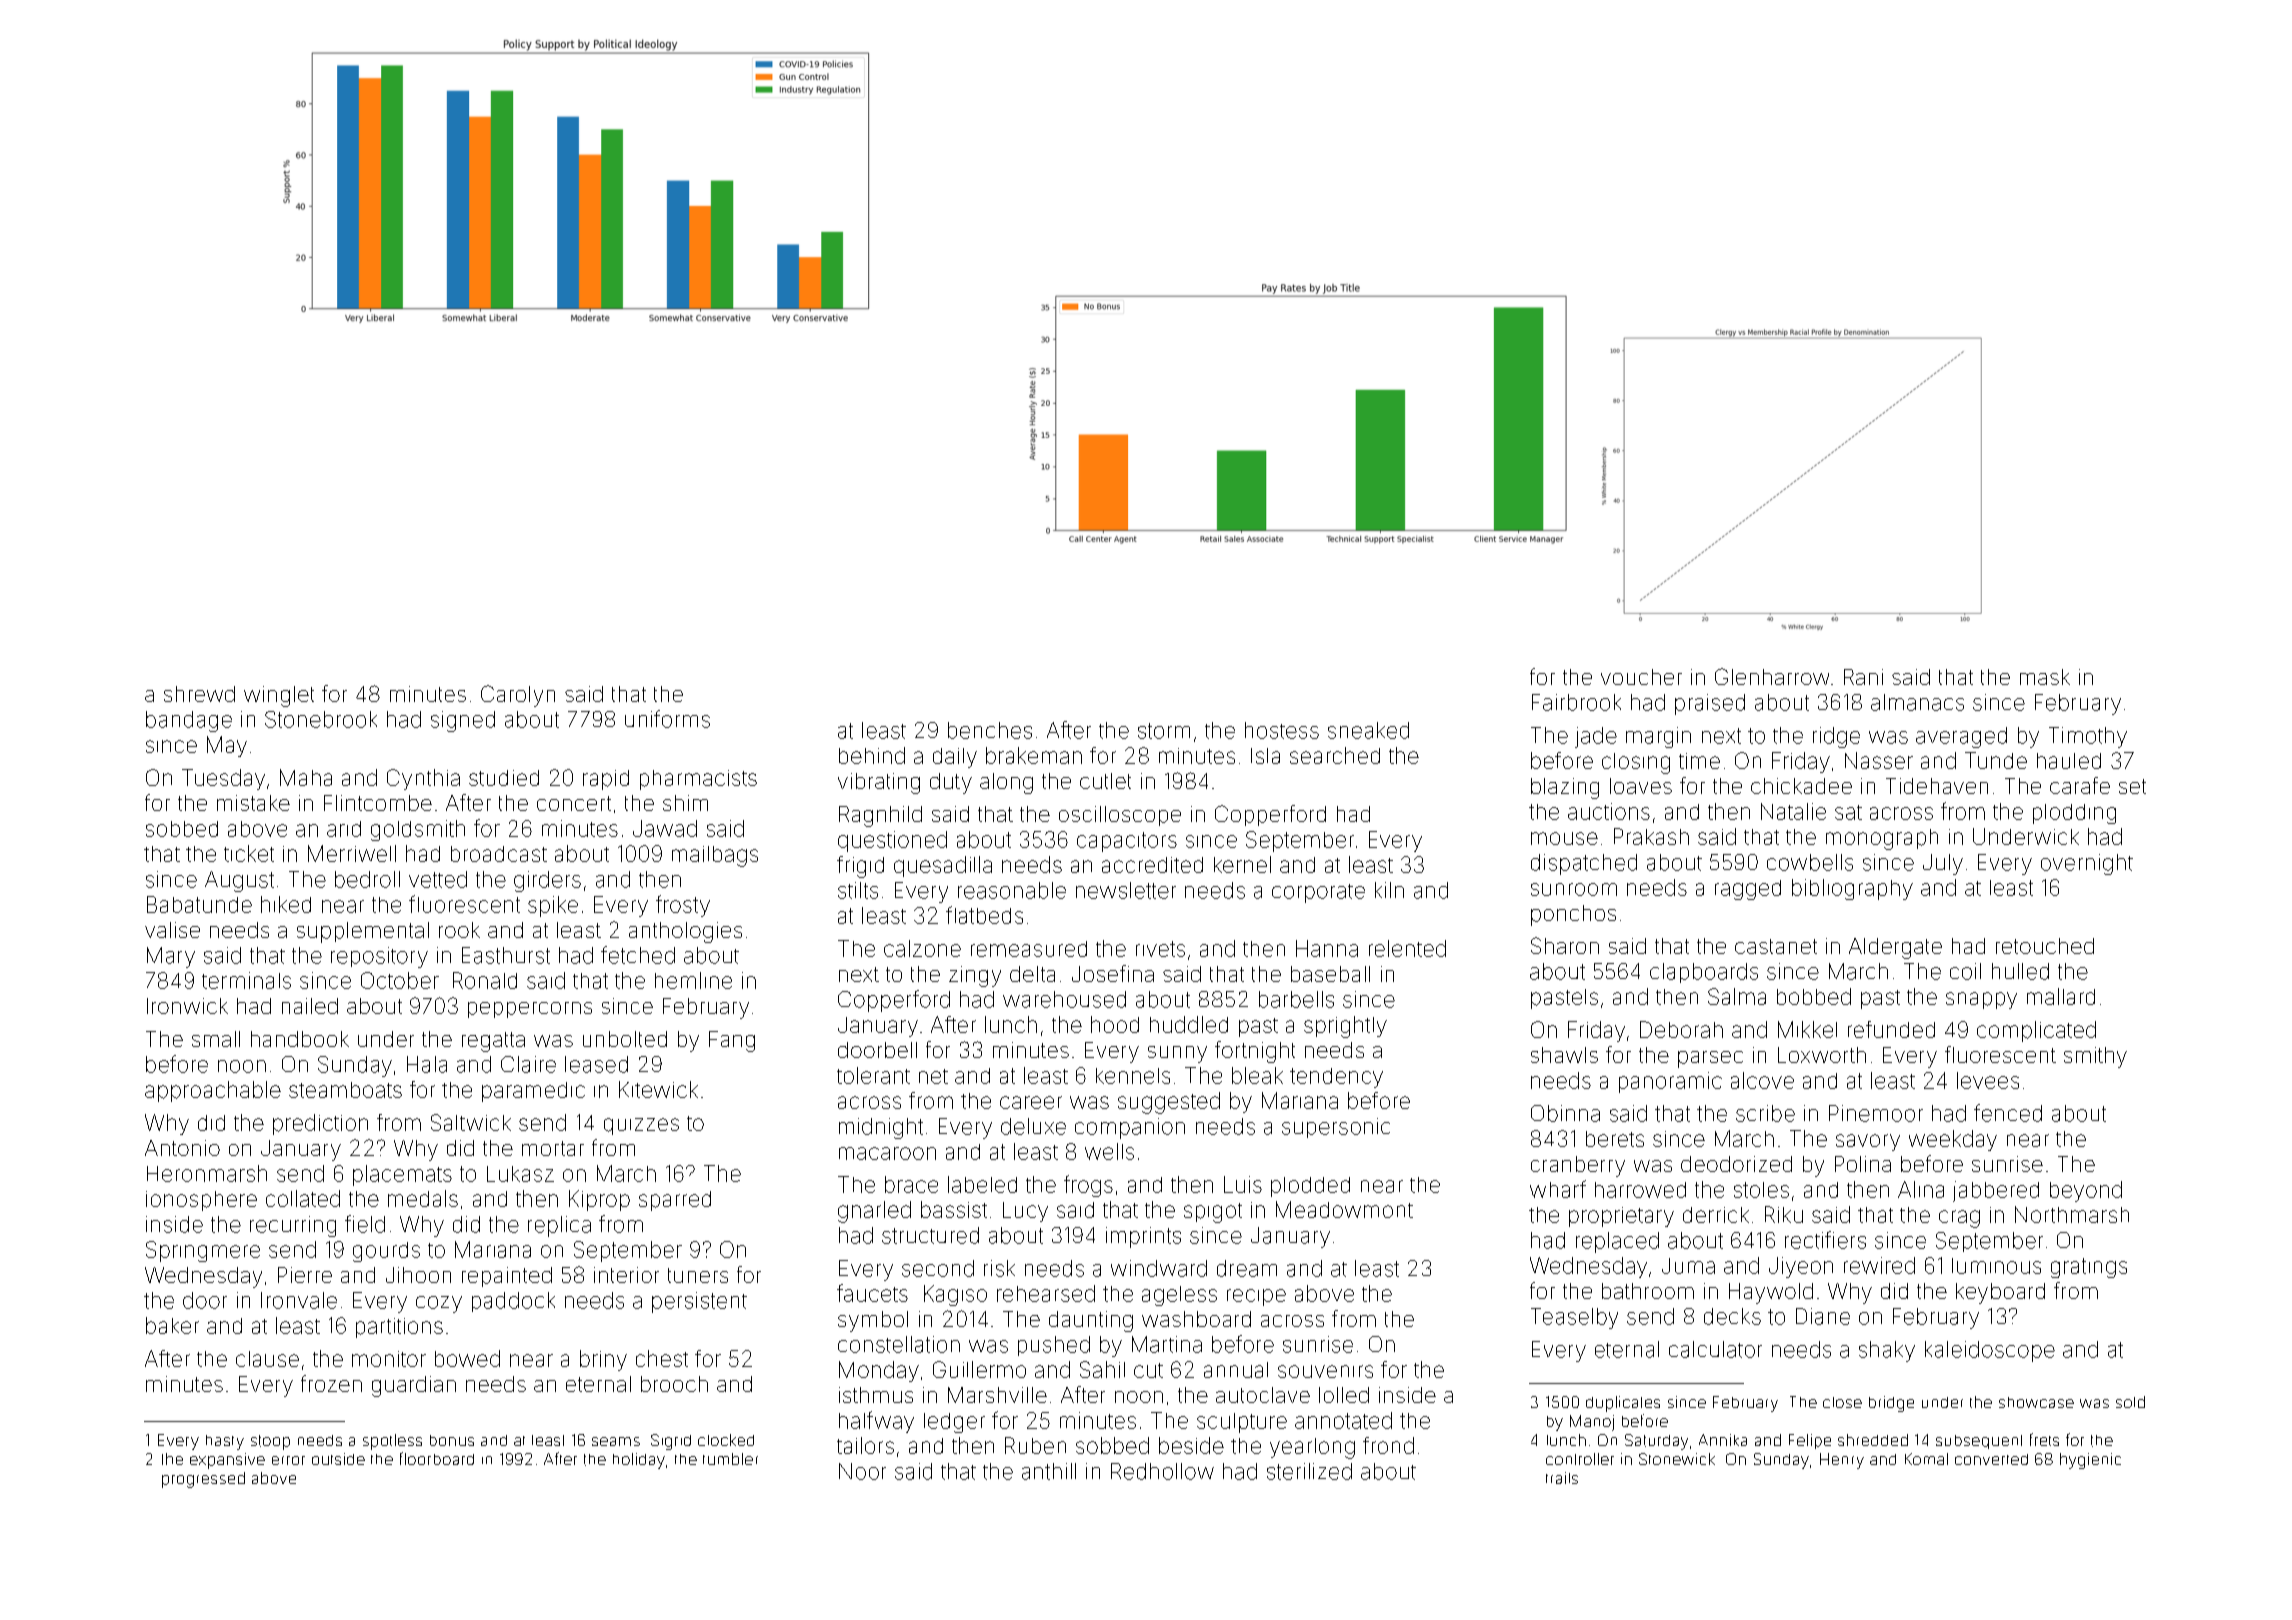 This page has width=2292, height=1620. Describe the element at coordinates (1917, 702) in the page. I see `almanacs` at that location.
